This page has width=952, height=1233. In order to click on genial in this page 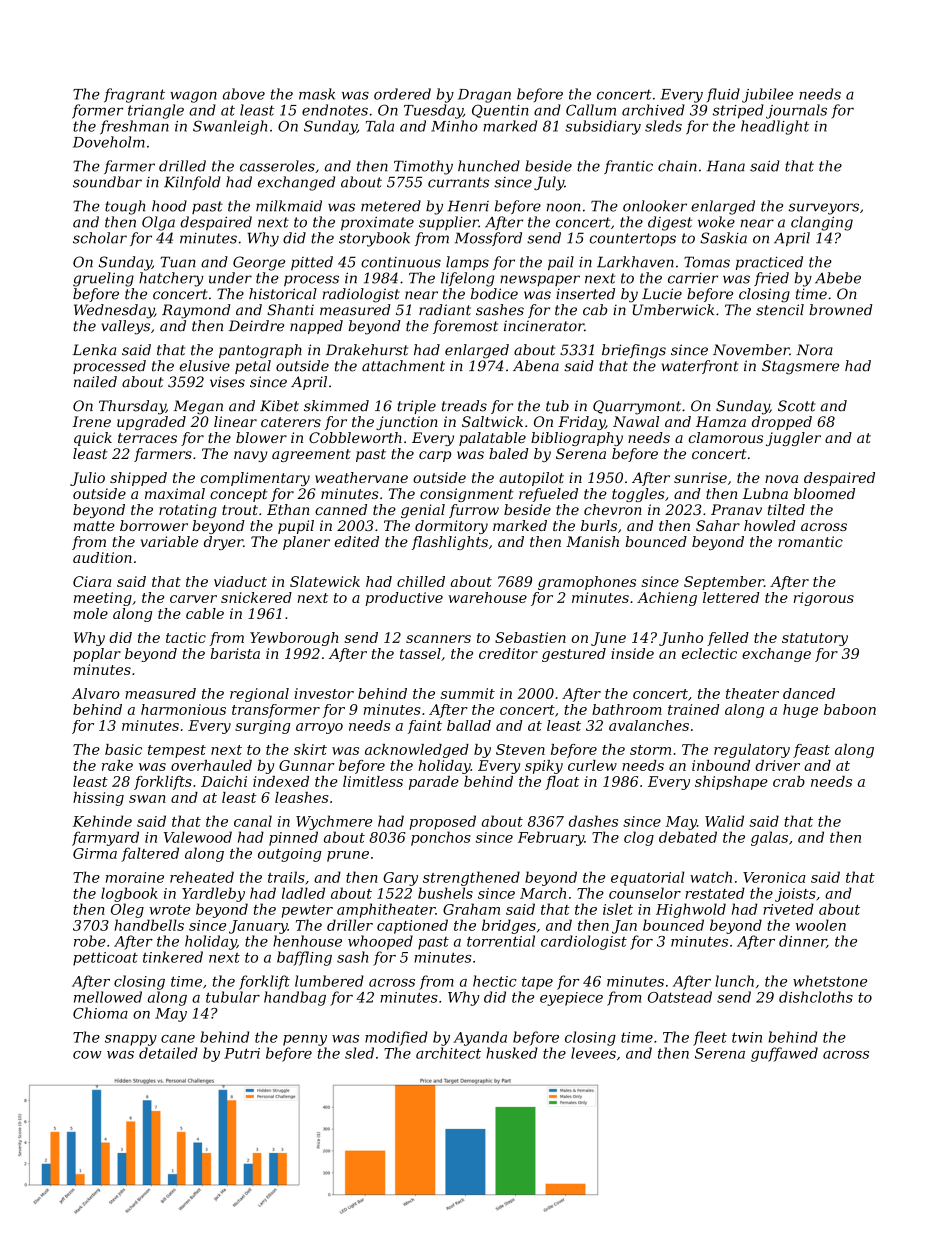, I will do `click(423, 511)`.
